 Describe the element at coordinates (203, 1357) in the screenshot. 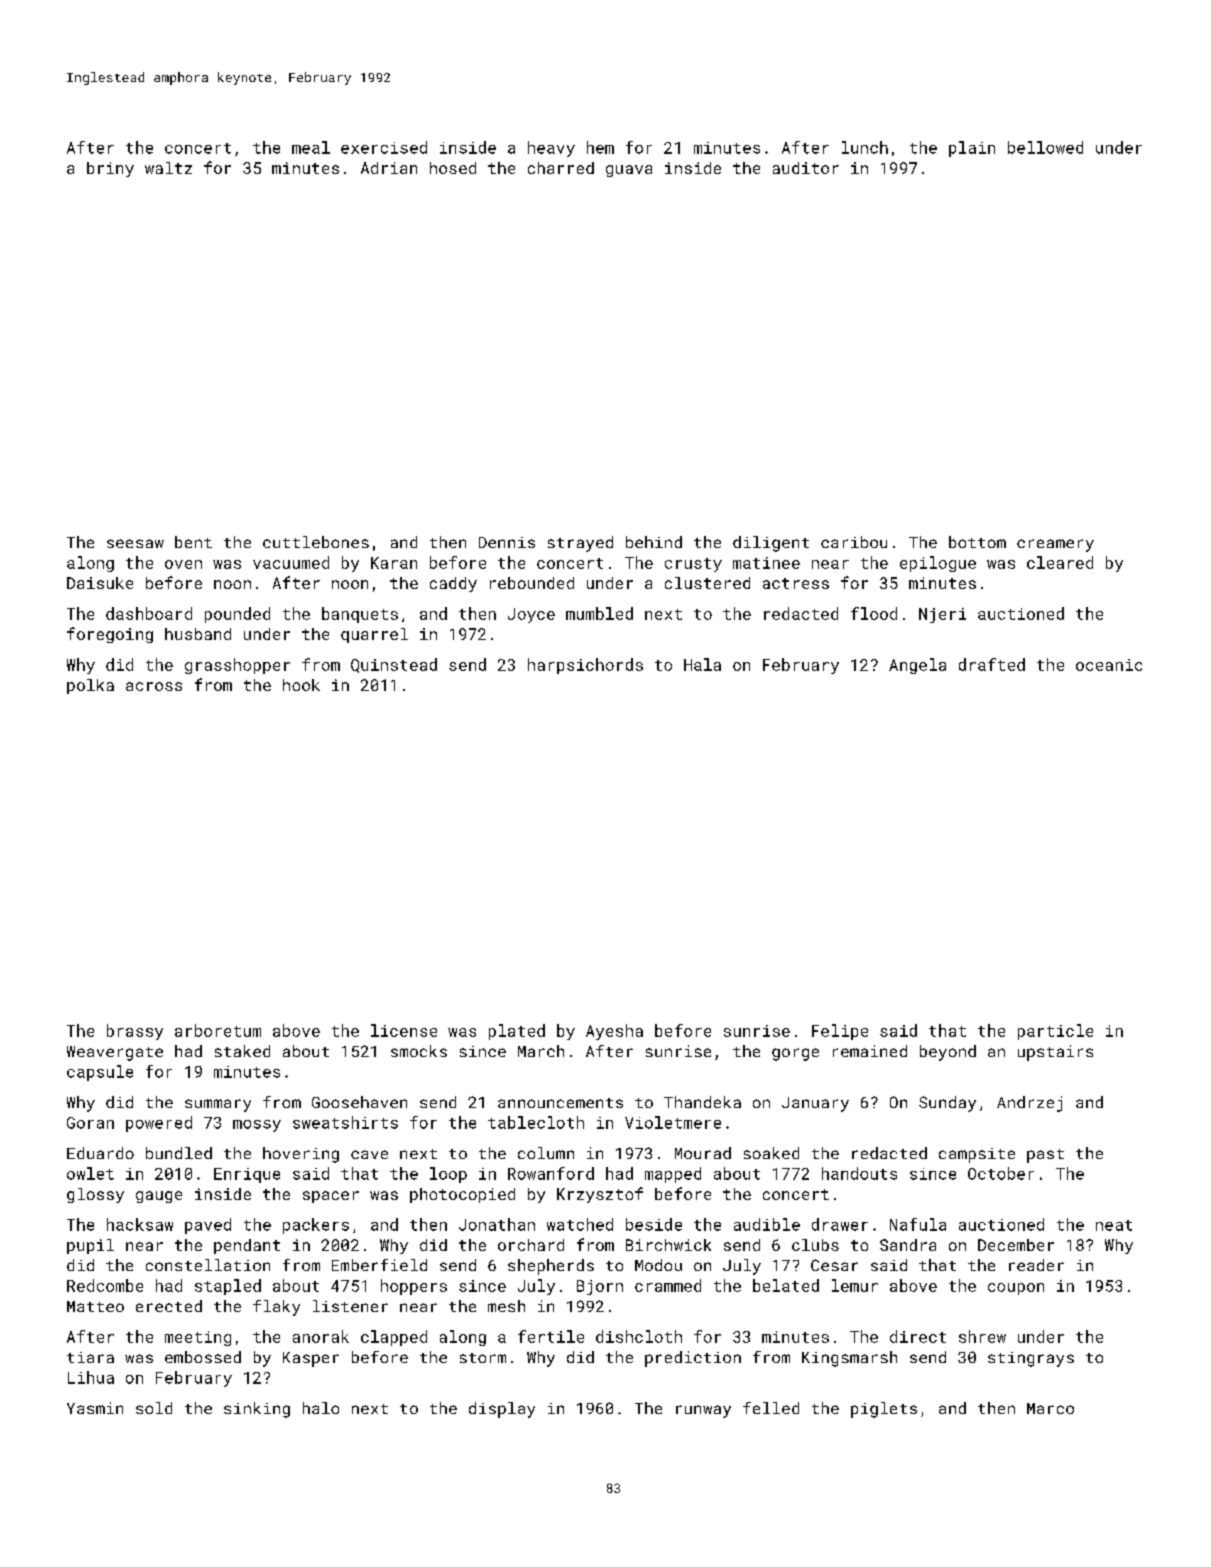

I see `embossed` at that location.
